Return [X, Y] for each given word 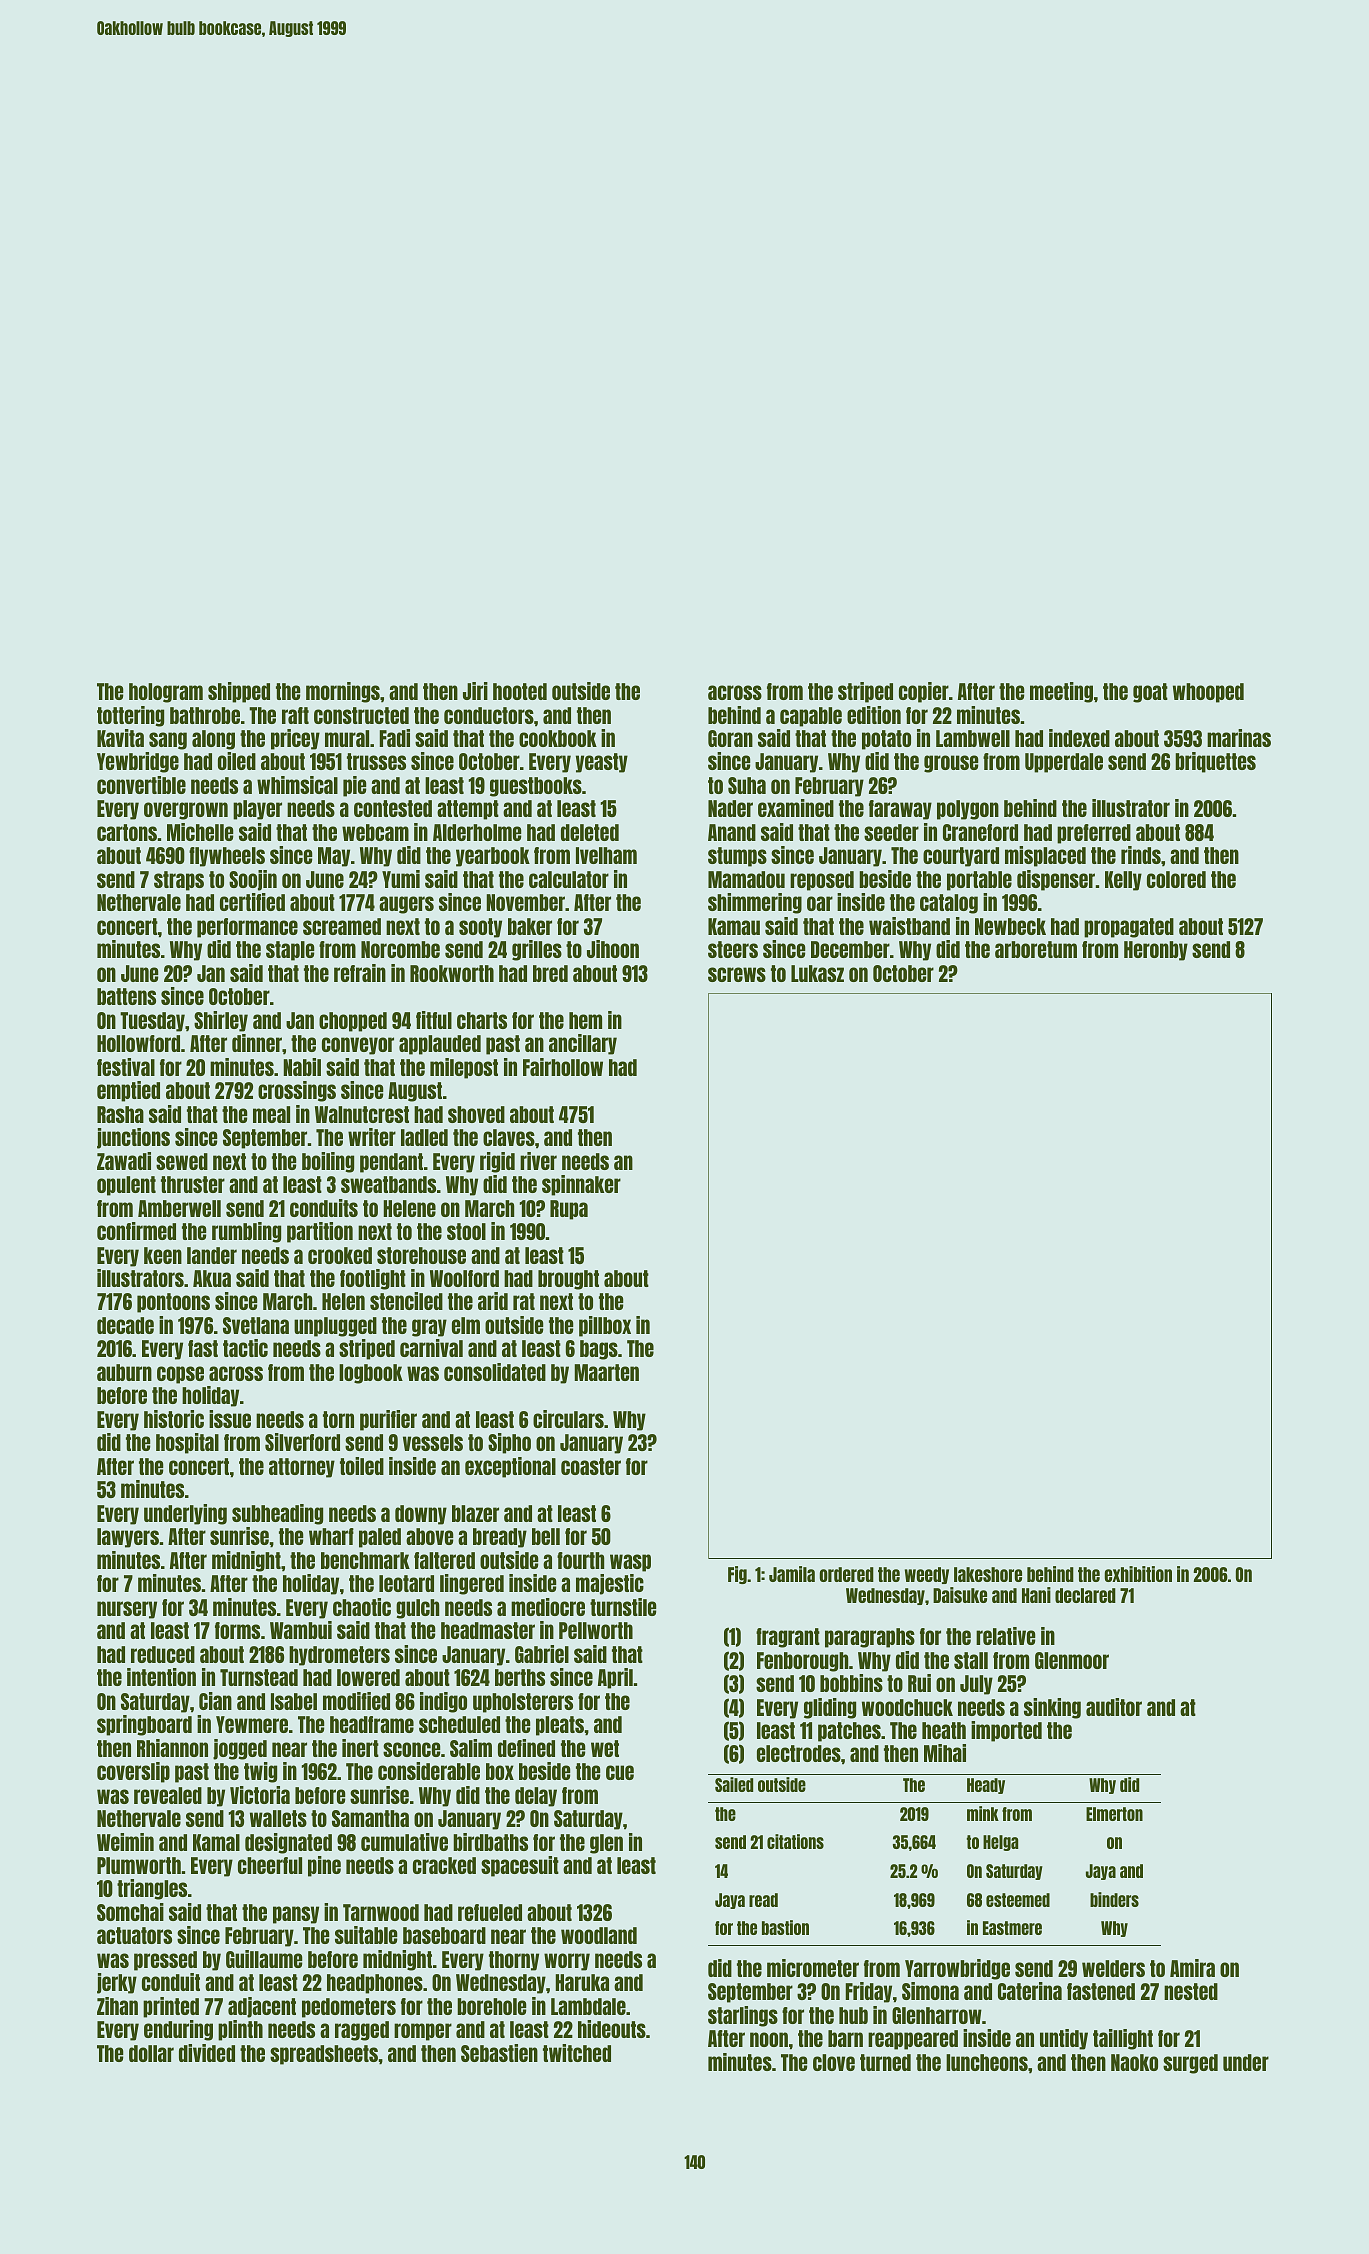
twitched [577, 2053]
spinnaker [581, 1185]
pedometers [349, 2008]
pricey [295, 739]
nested [1191, 1991]
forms [237, 1630]
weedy [927, 1575]
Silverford [302, 1442]
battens [126, 996]
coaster [591, 1466]
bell [546, 1536]
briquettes [1215, 762]
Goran [730, 738]
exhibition [1138, 1574]
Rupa [569, 1210]
